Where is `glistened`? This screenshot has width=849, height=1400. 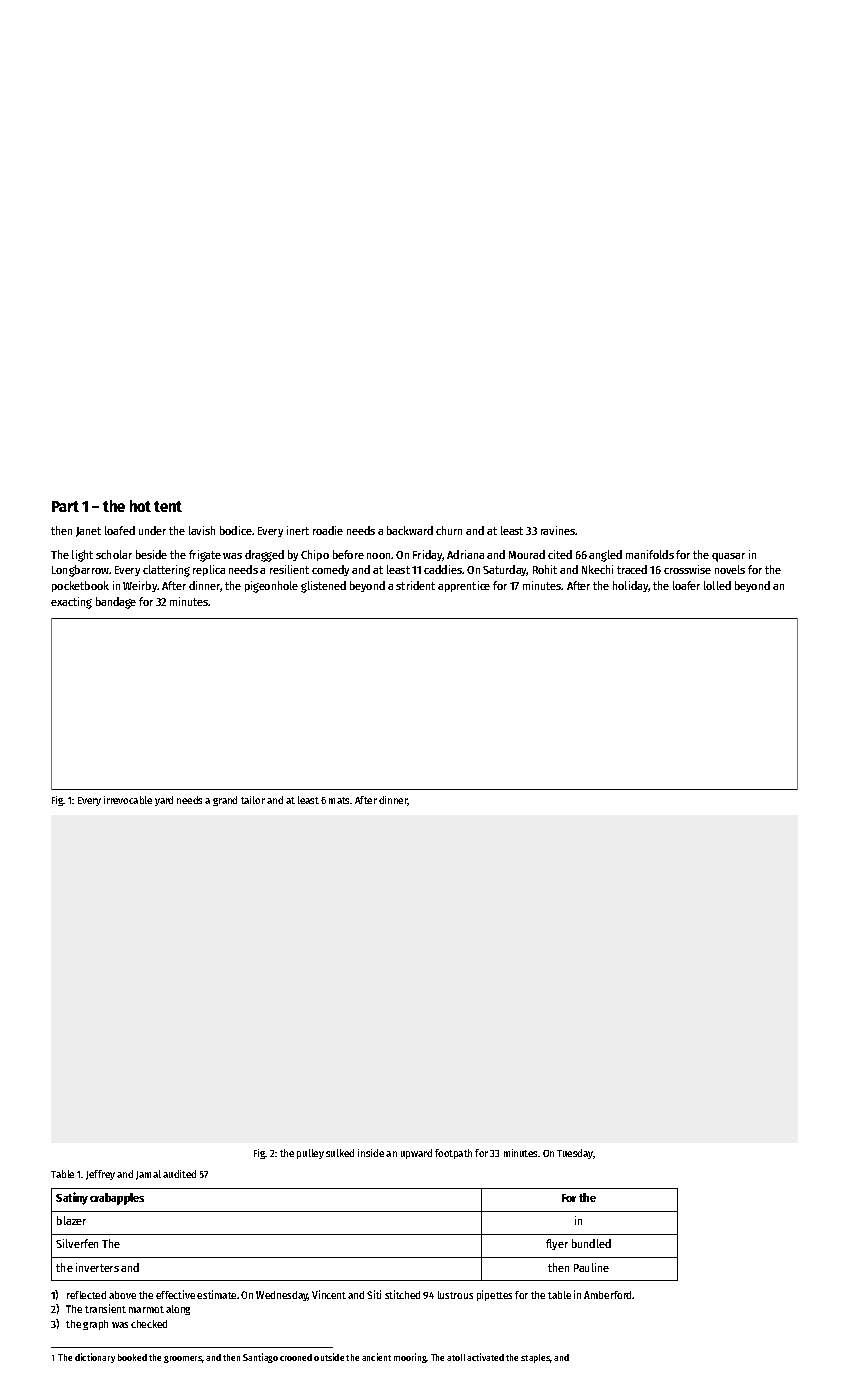
glistened is located at coordinates (323, 587).
